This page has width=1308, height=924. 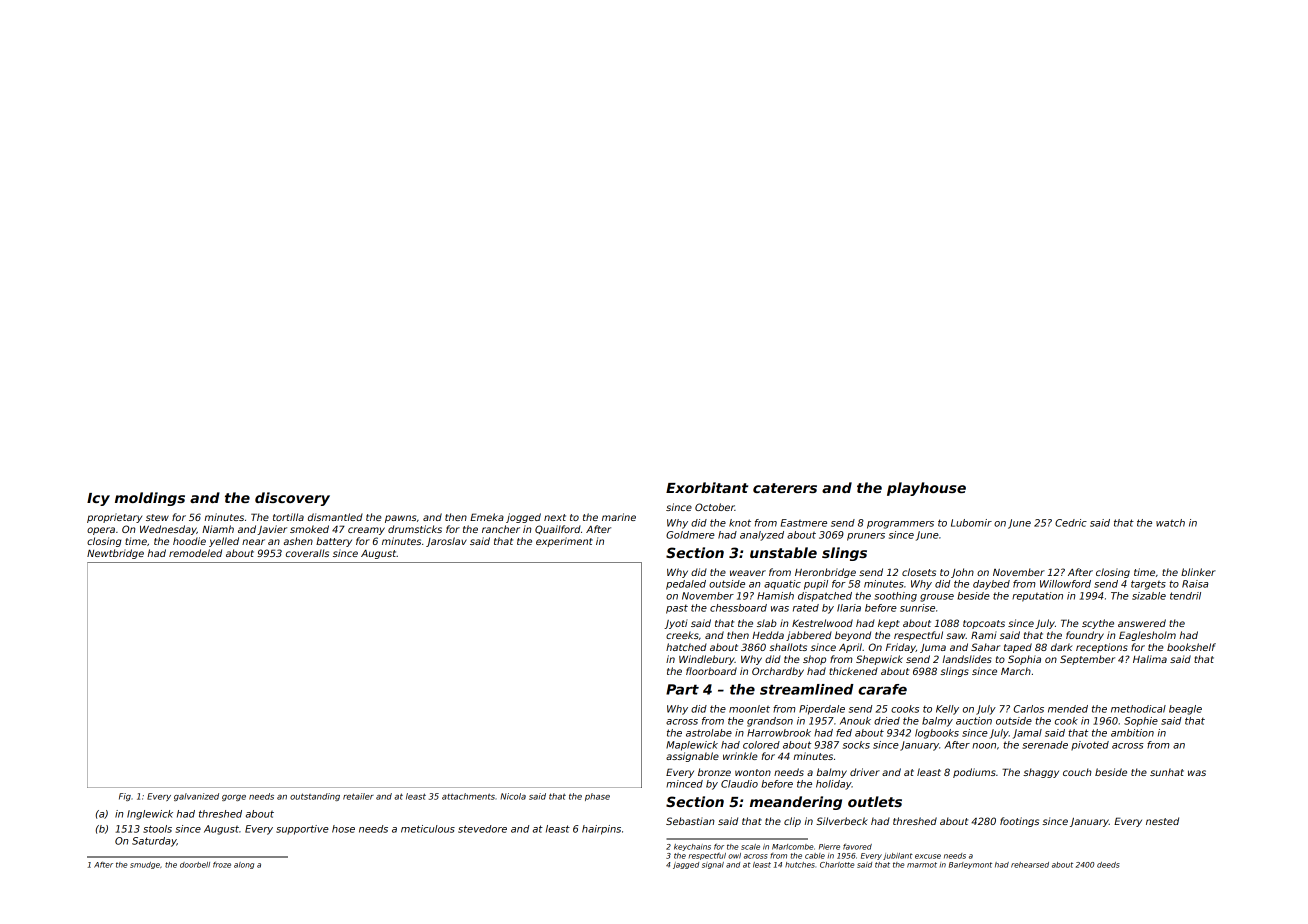 What do you see at coordinates (125, 797) in the page?
I see `Fig` at bounding box center [125, 797].
